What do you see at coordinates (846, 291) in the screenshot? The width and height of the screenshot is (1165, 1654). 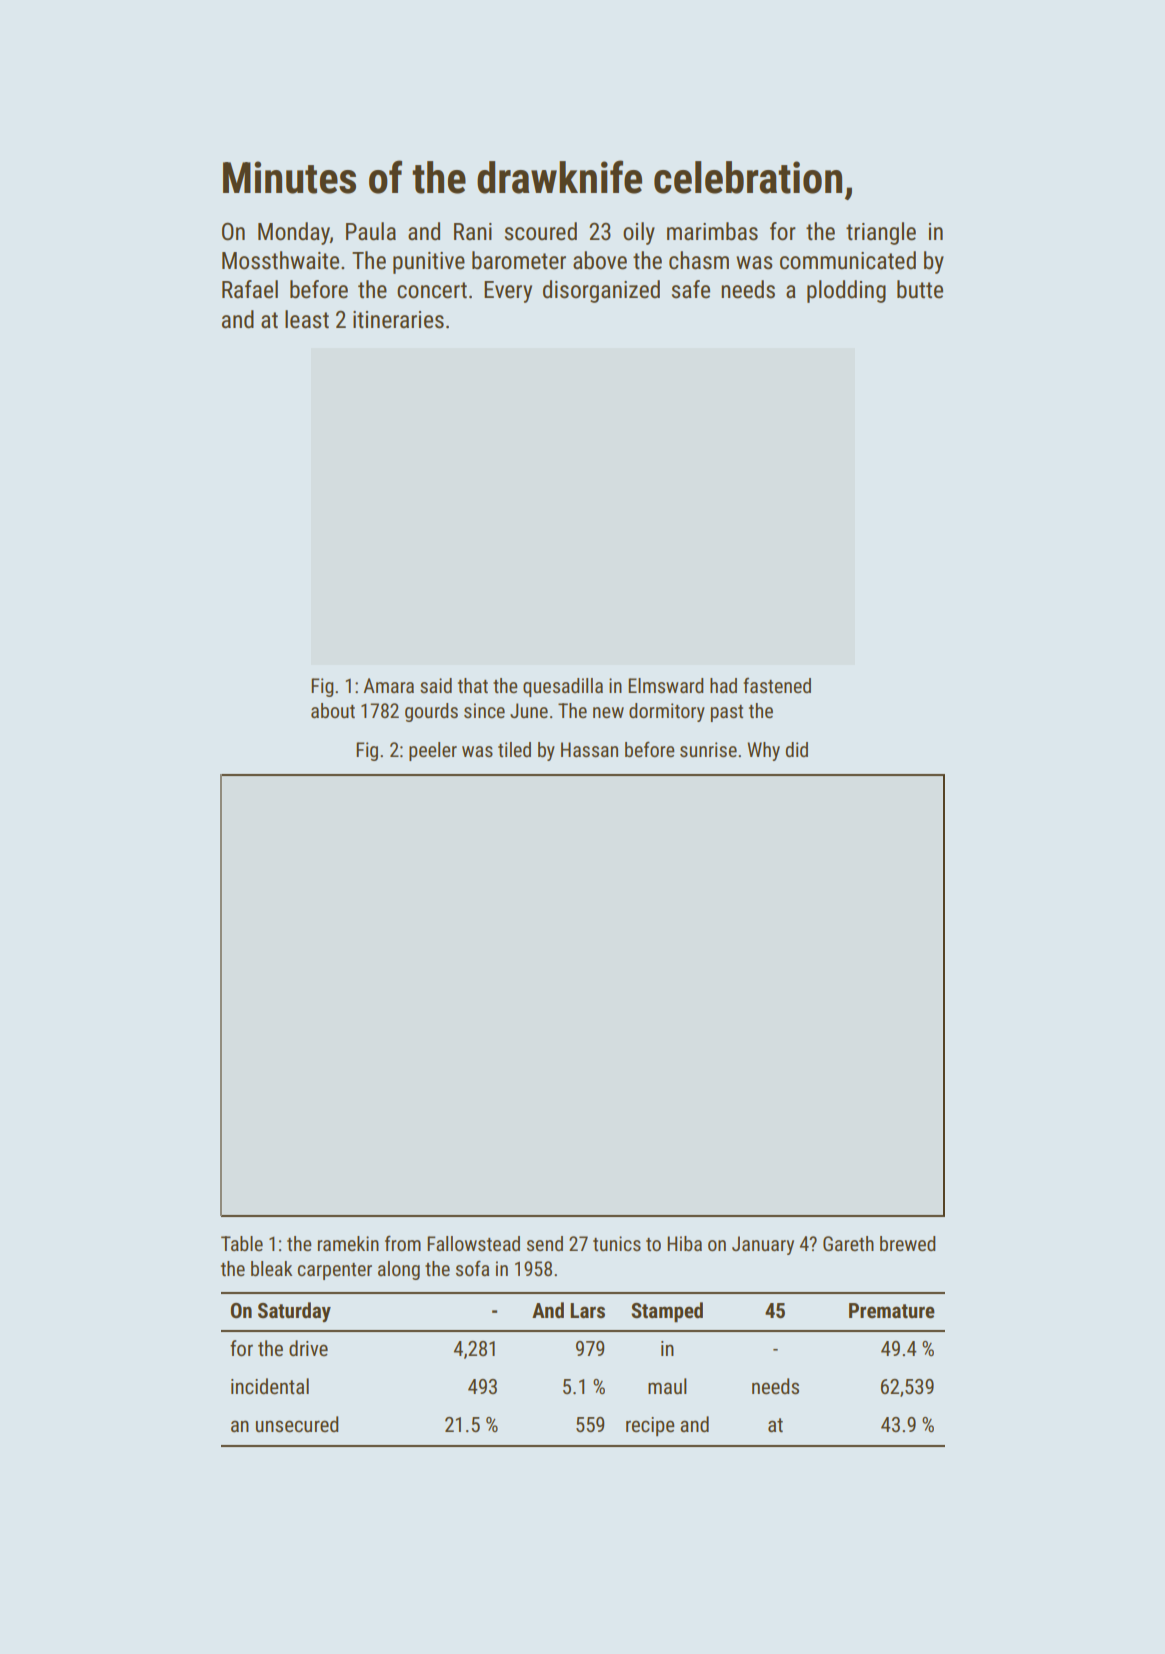 I see `plodding` at bounding box center [846, 291].
